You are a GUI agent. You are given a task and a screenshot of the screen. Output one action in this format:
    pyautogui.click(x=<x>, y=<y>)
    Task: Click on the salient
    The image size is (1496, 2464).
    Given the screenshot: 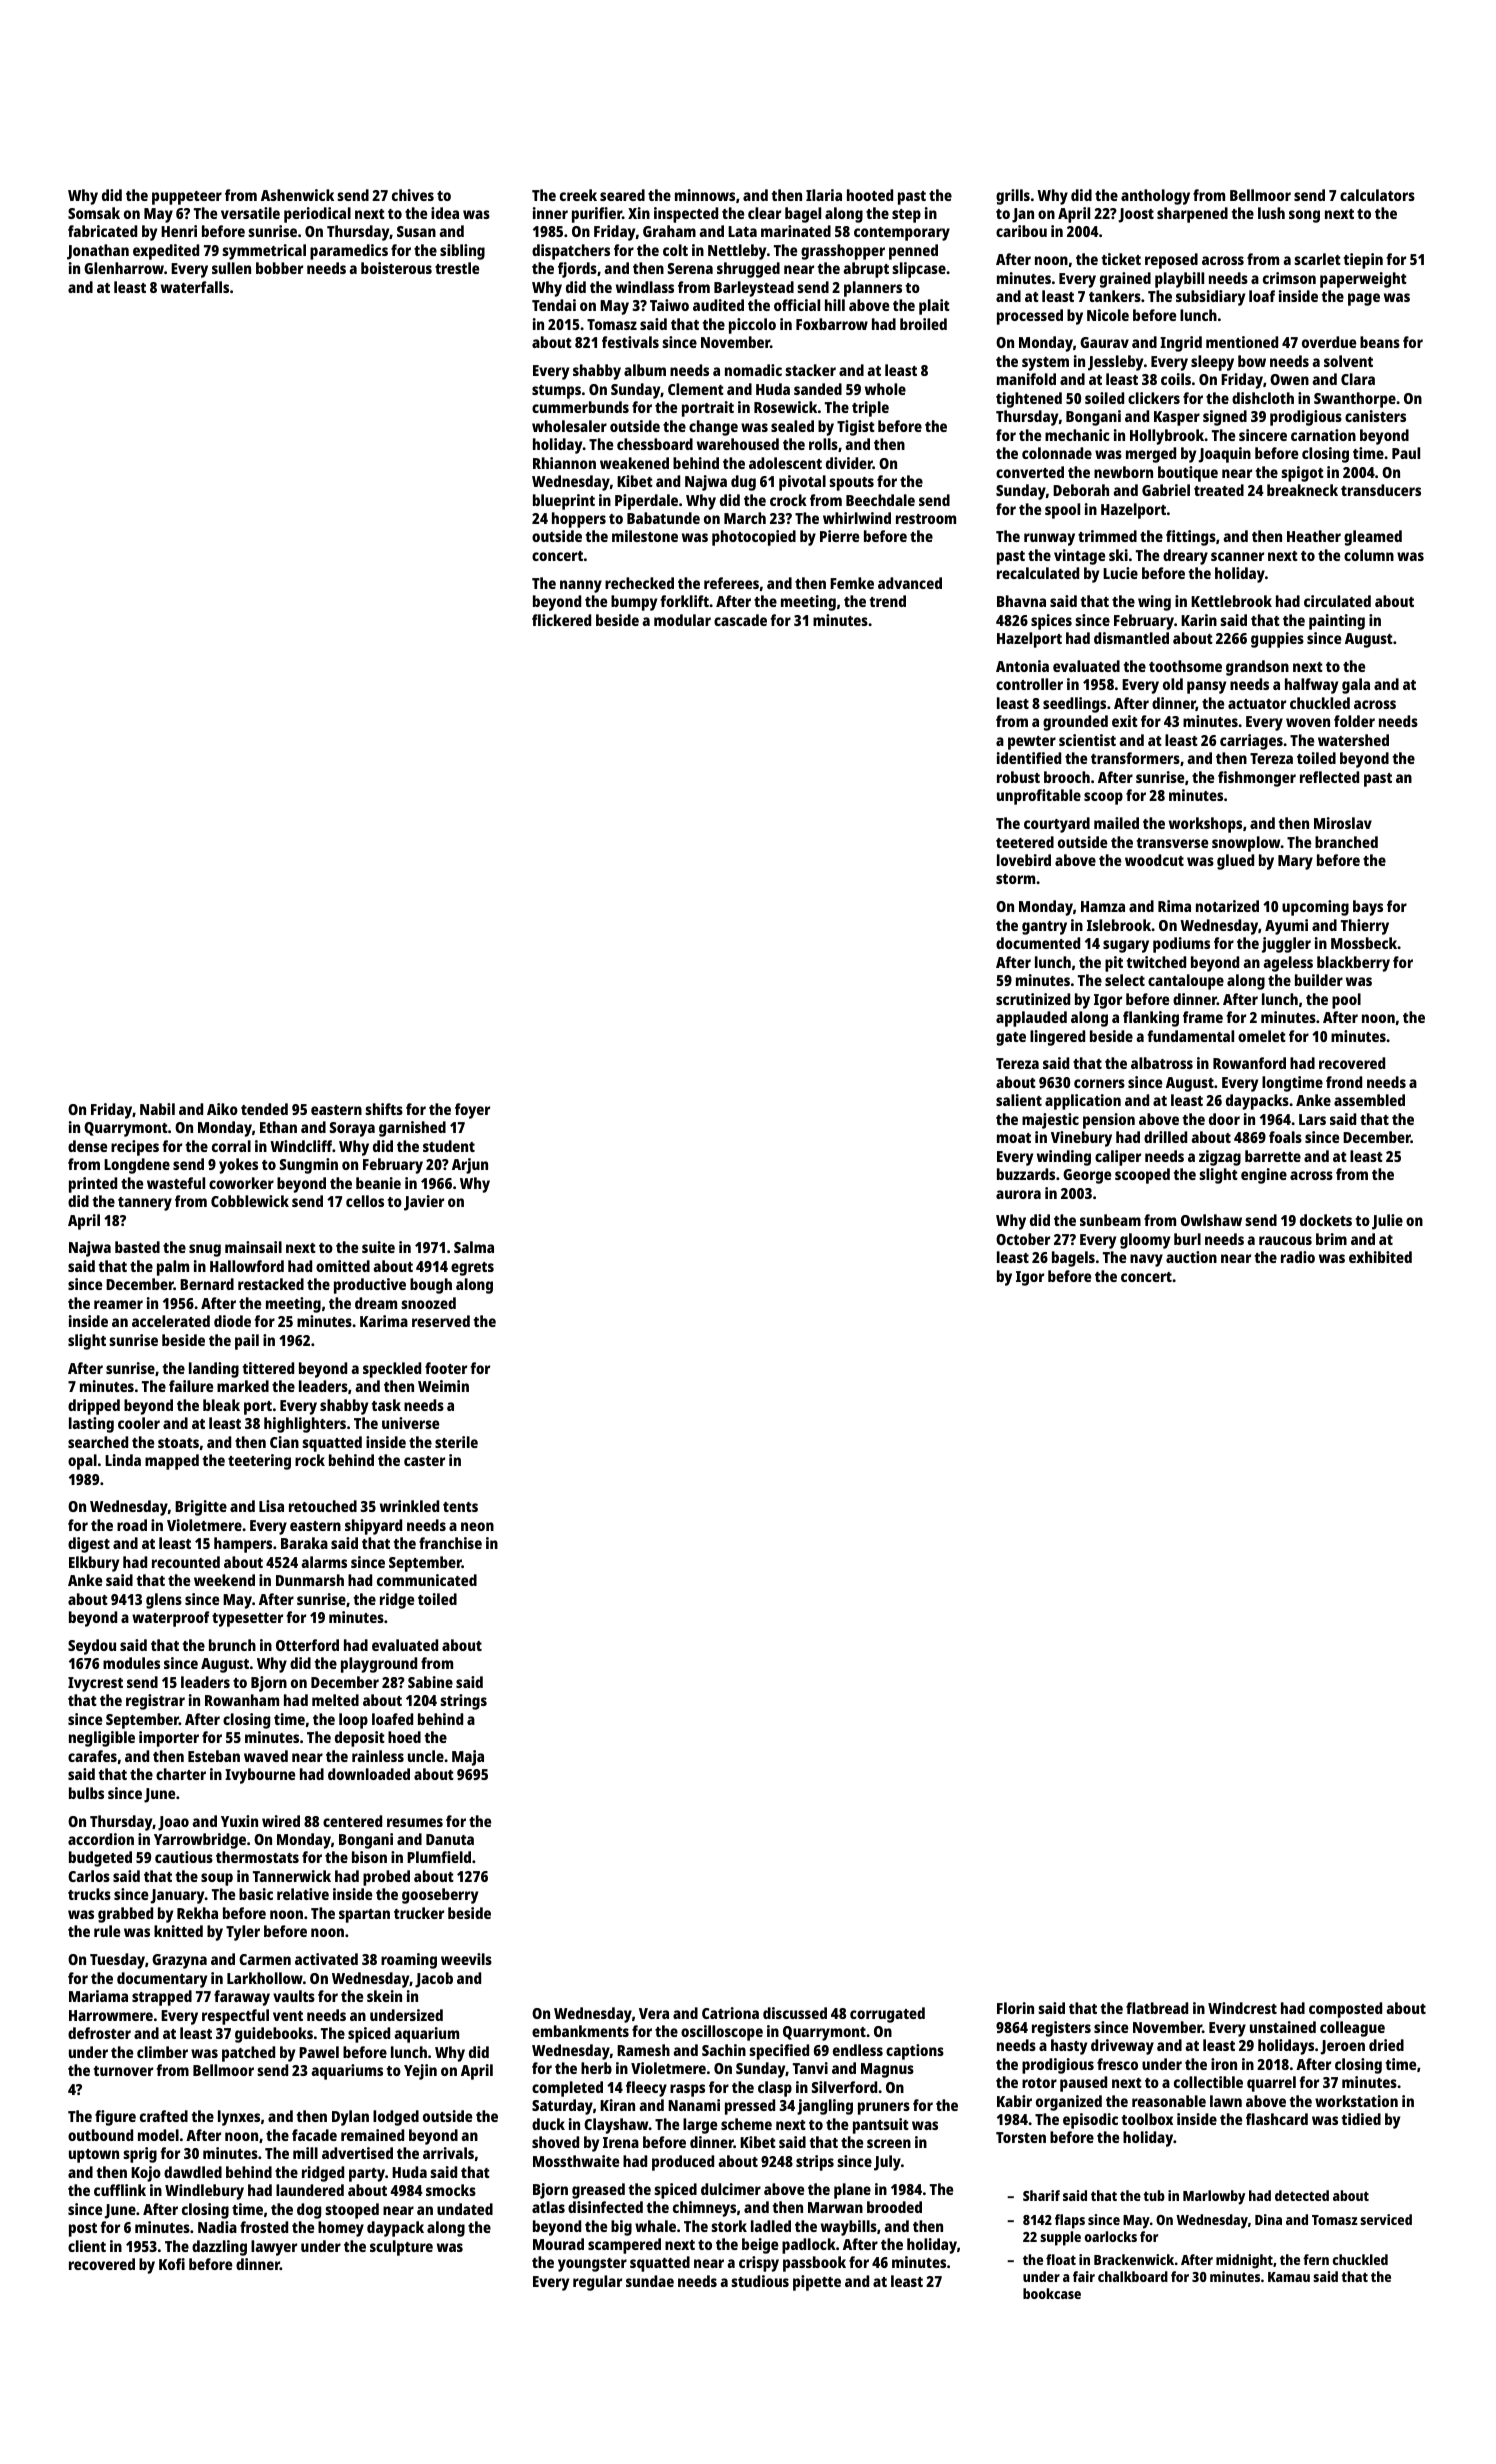 What is the action you would take?
    pyautogui.click(x=1019, y=1100)
